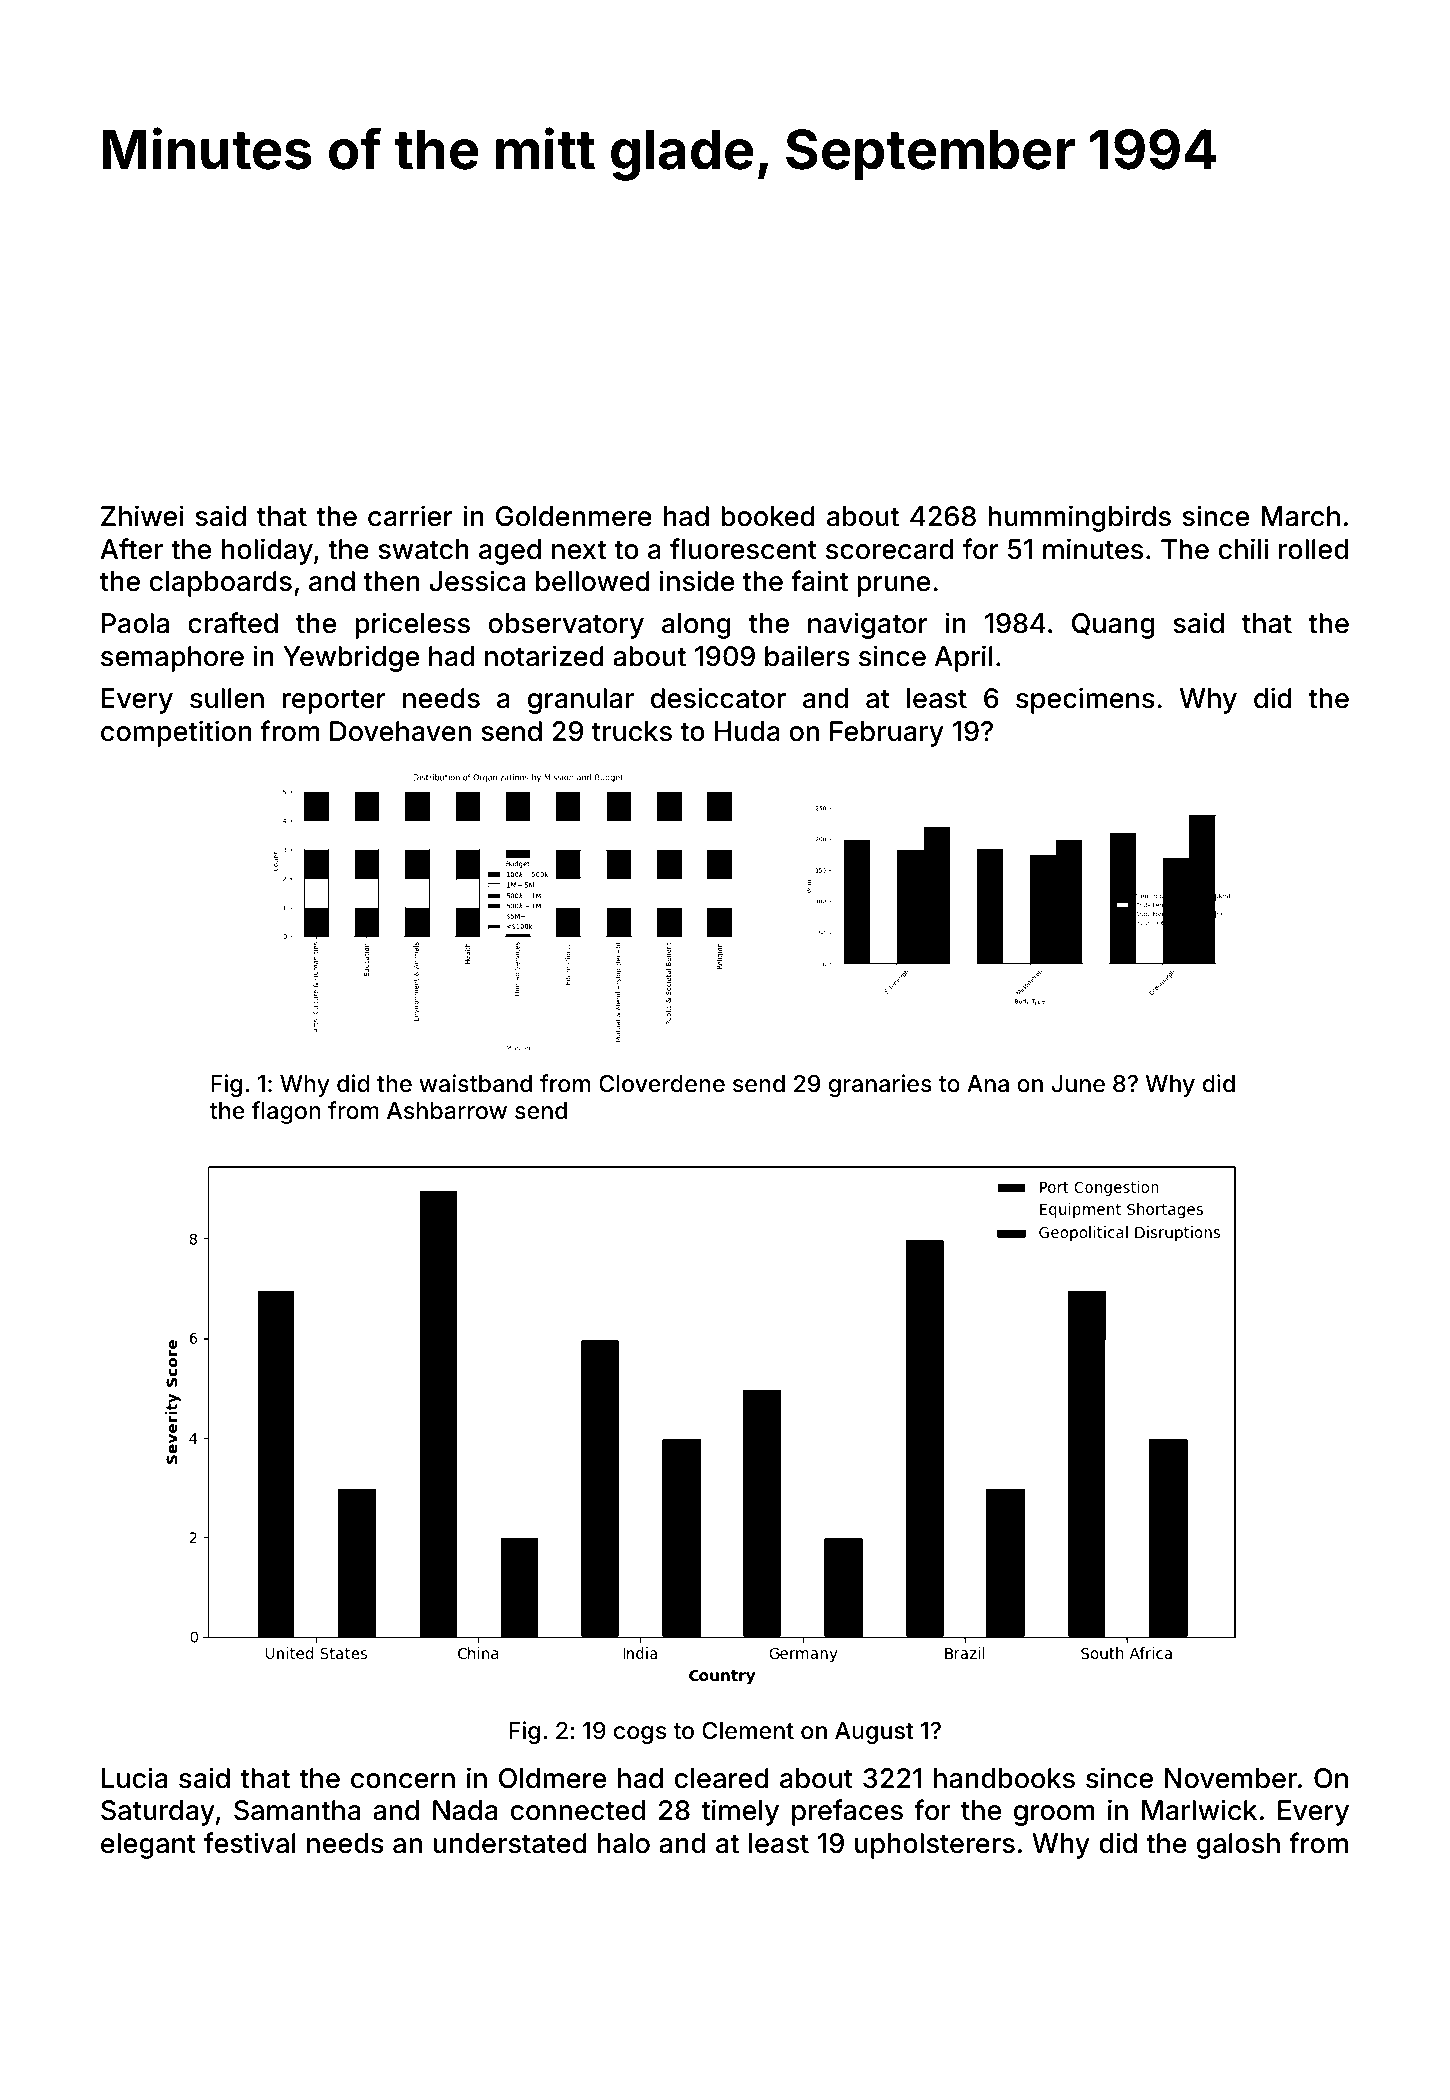 The width and height of the image is (1450, 2100). Describe the element at coordinates (286, 1112) in the image. I see `flagon` at that location.
